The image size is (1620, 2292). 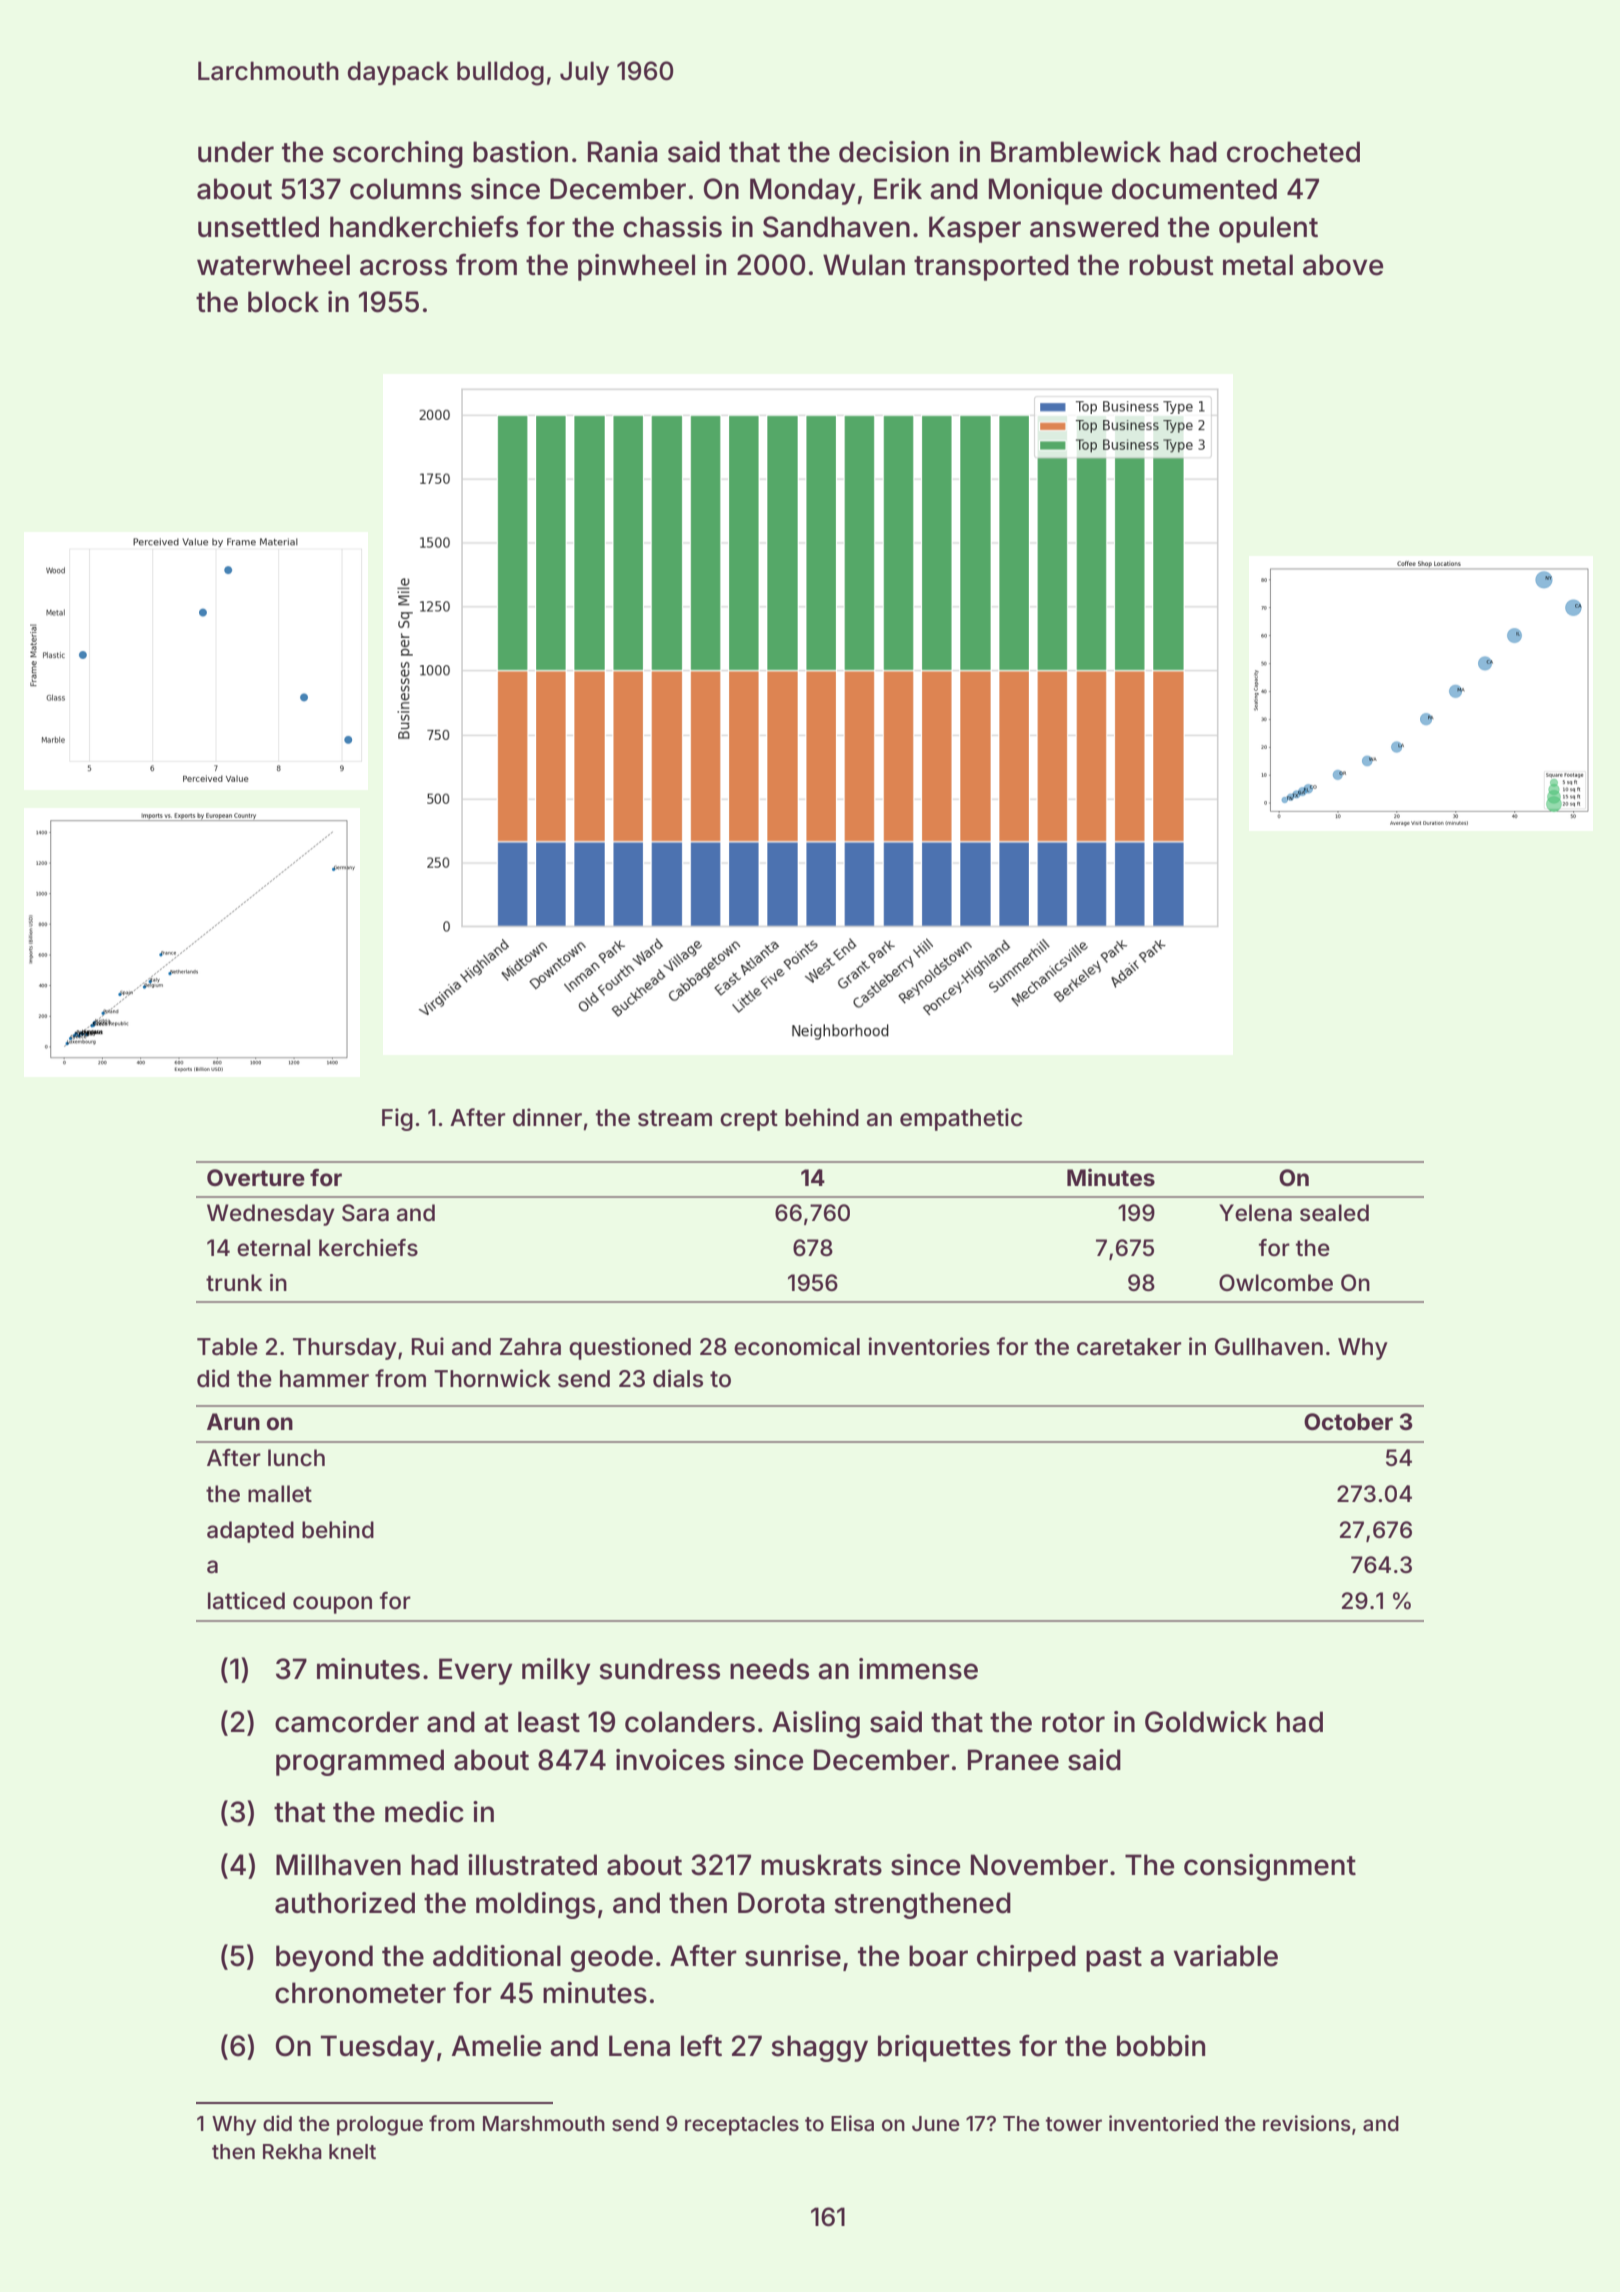 What do you see at coordinates (1171, 265) in the page?
I see `robust` at bounding box center [1171, 265].
